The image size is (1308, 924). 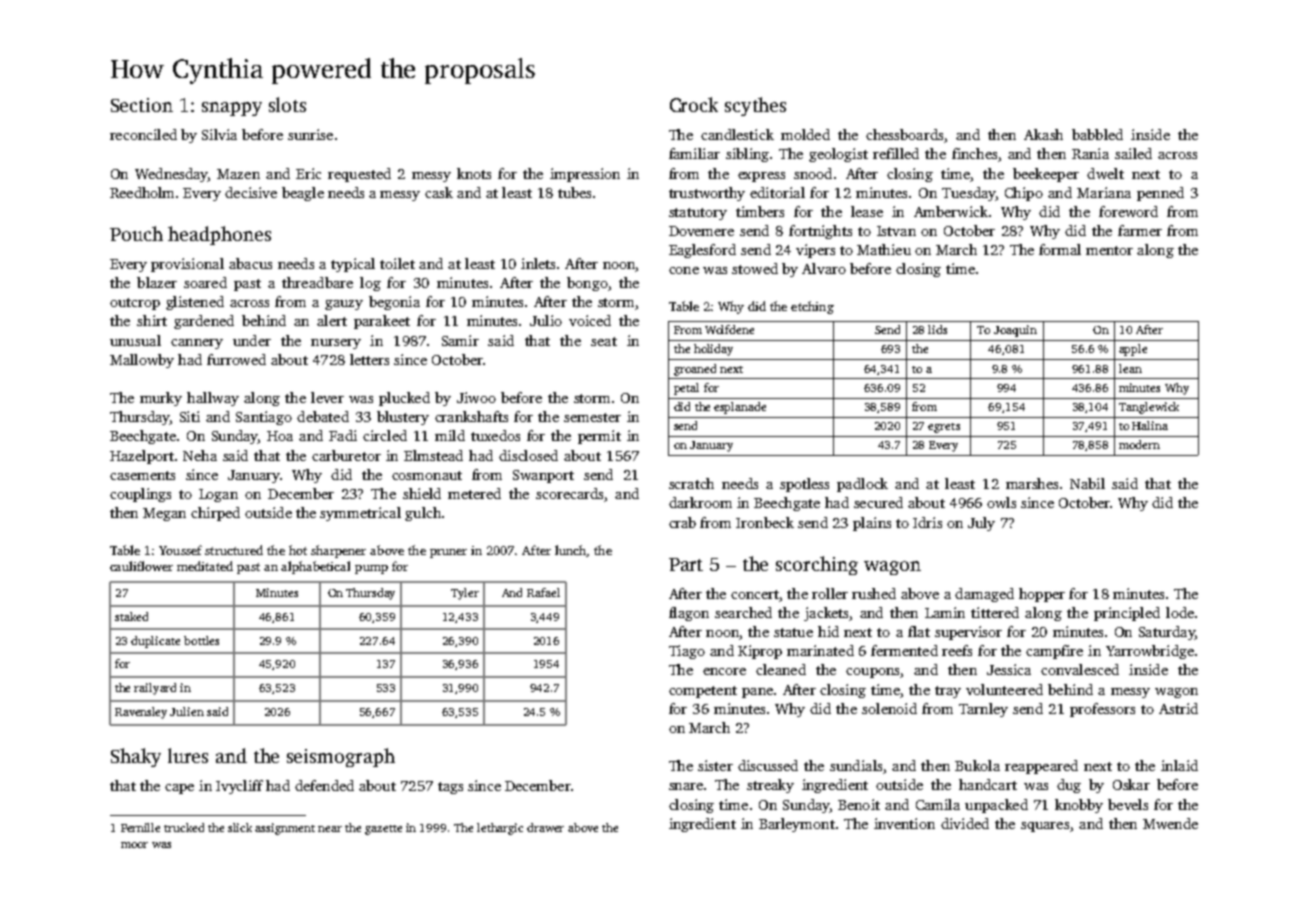 I want to click on moor, so click(x=134, y=845).
